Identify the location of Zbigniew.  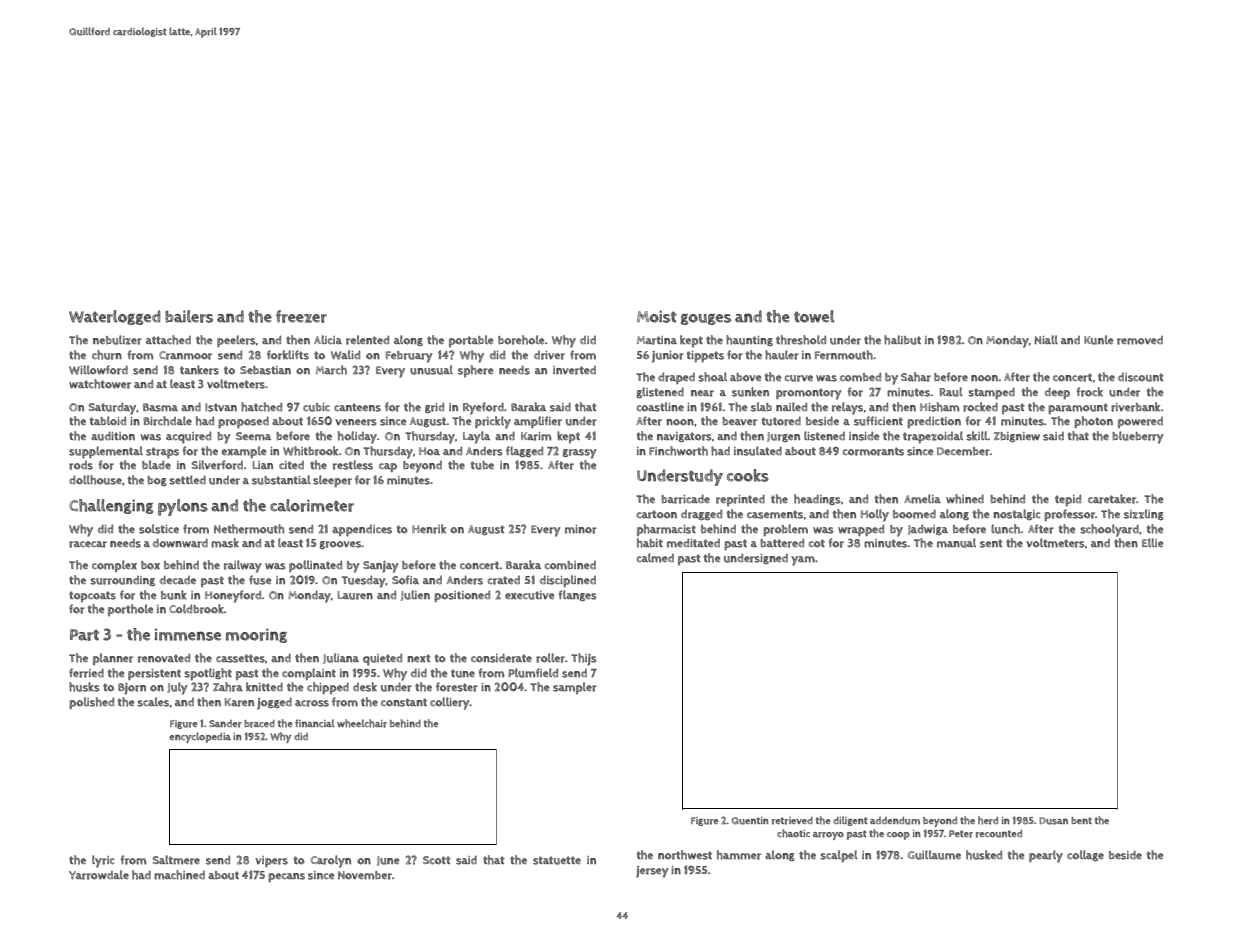
(1017, 437).
